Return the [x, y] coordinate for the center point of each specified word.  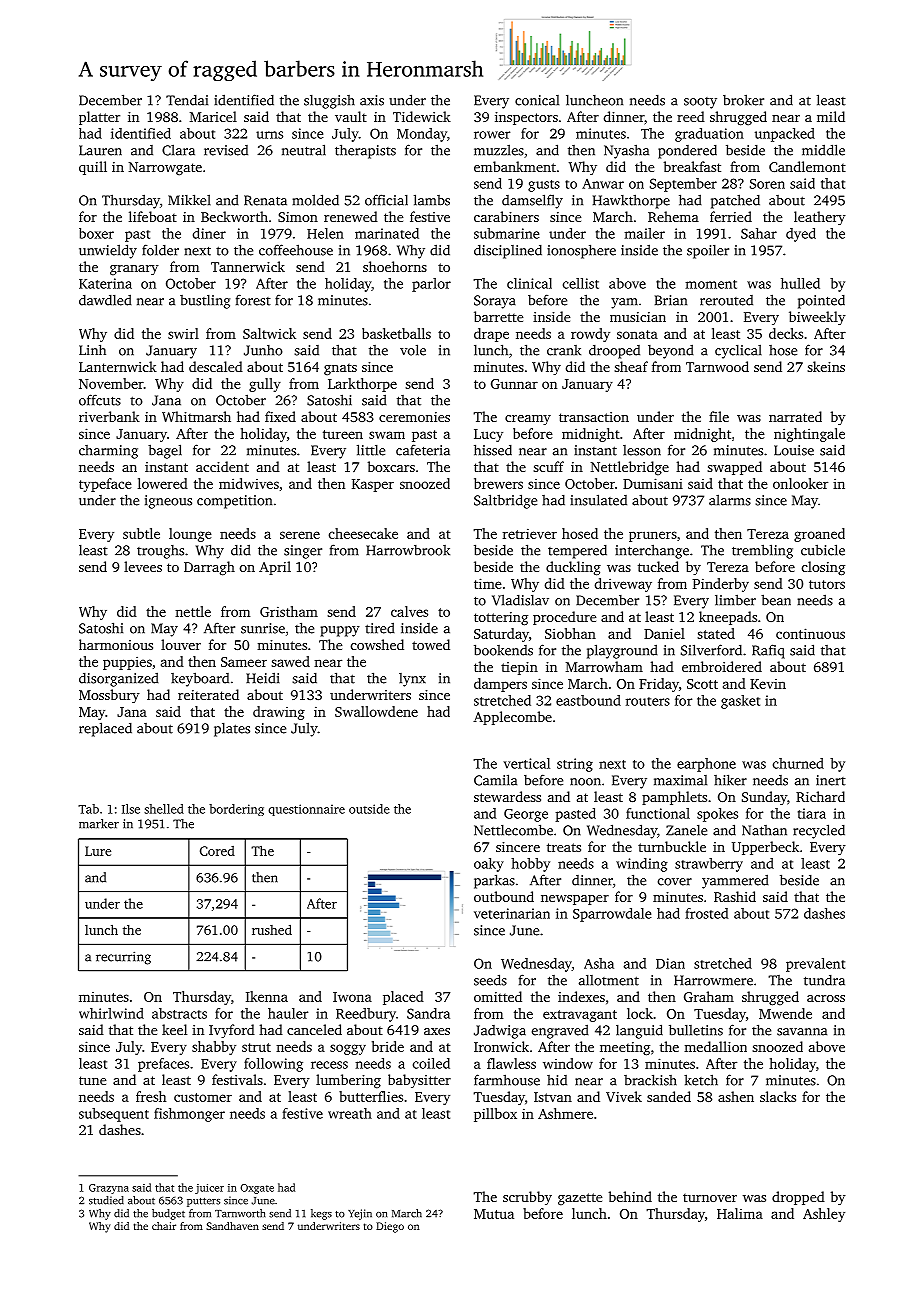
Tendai [187, 100]
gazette [580, 1199]
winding [642, 865]
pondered [687, 151]
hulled [800, 283]
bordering [236, 810]
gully [265, 385]
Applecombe [512, 718]
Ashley [824, 1215]
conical [537, 100]
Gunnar [514, 384]
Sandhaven [232, 1226]
